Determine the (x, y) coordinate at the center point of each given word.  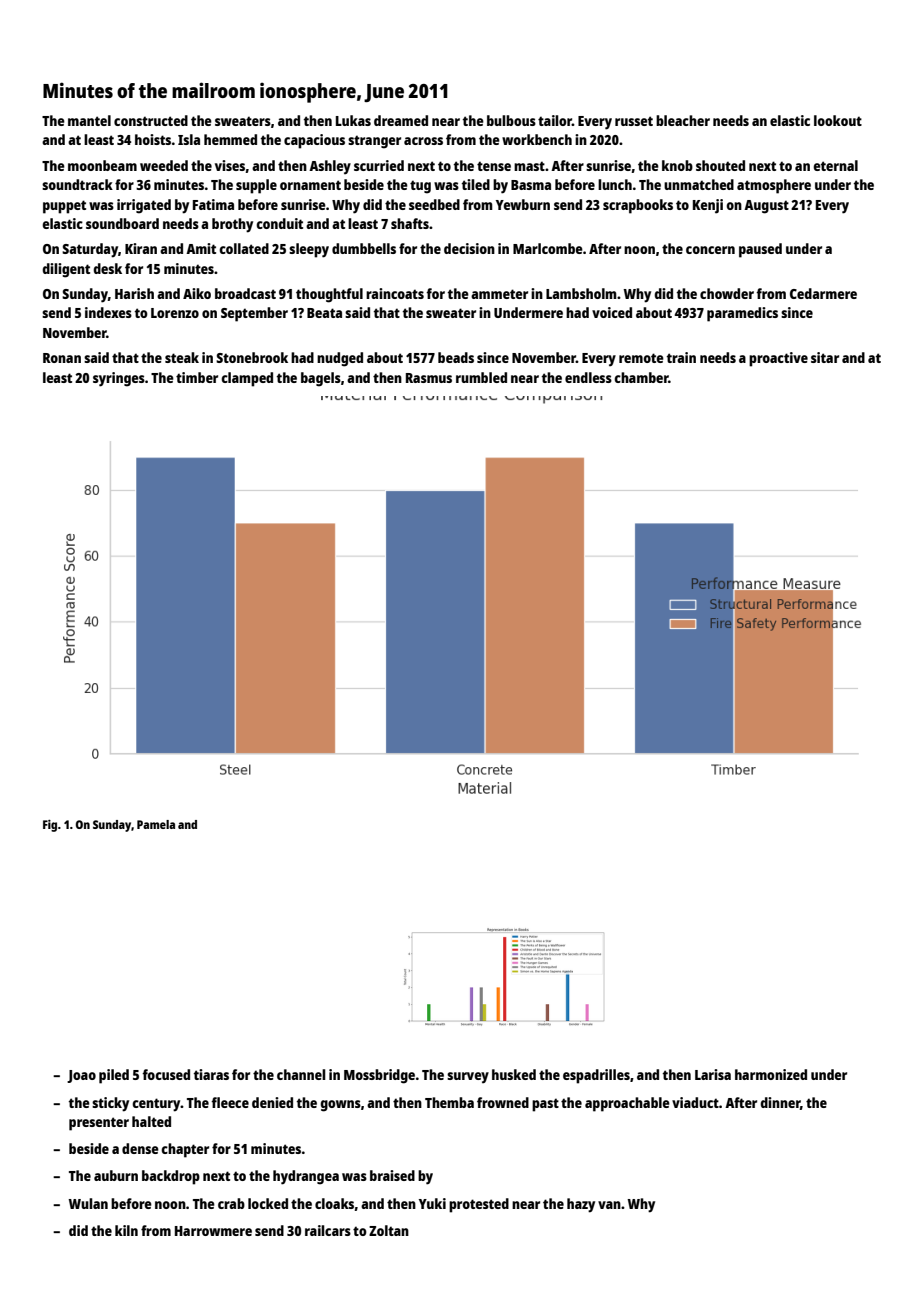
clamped (247, 379)
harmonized (771, 1074)
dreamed (401, 120)
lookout (838, 120)
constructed (151, 120)
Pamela (156, 824)
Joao (81, 1076)
